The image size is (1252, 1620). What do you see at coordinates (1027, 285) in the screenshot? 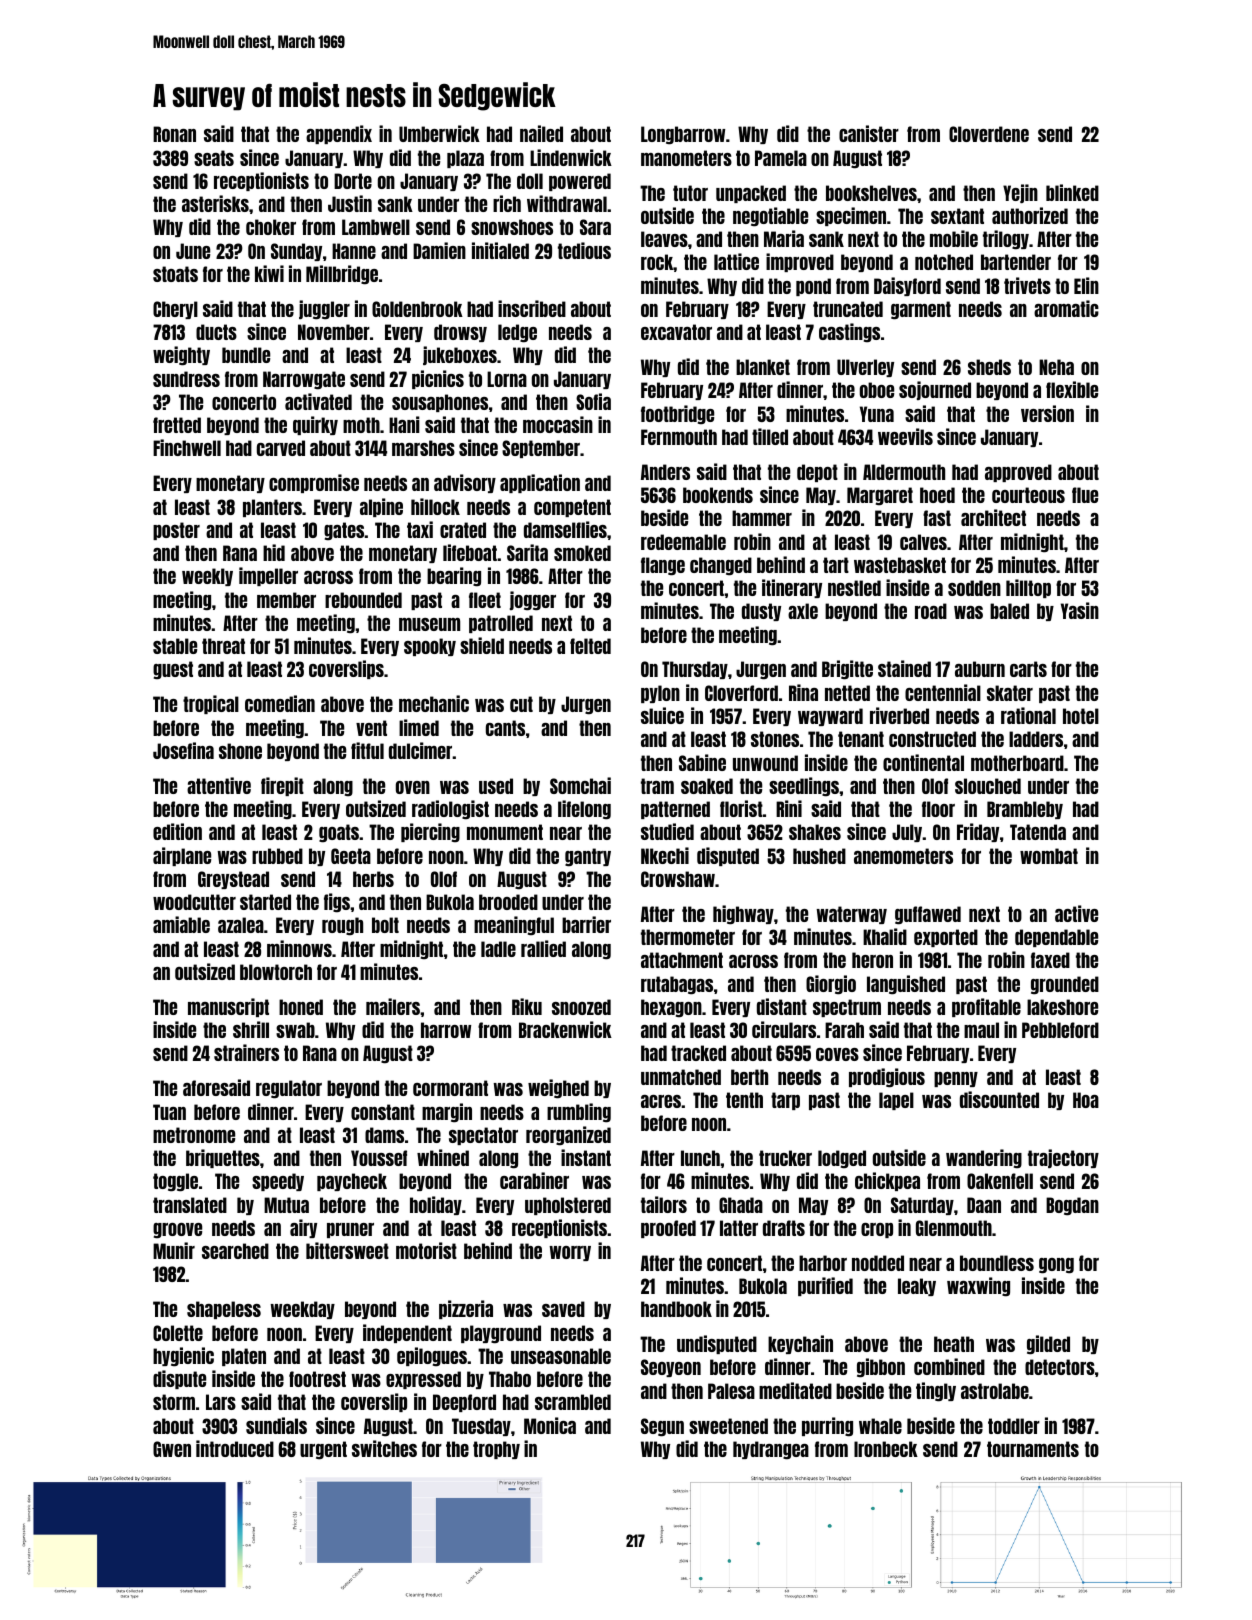
I see `trivets` at bounding box center [1027, 285].
